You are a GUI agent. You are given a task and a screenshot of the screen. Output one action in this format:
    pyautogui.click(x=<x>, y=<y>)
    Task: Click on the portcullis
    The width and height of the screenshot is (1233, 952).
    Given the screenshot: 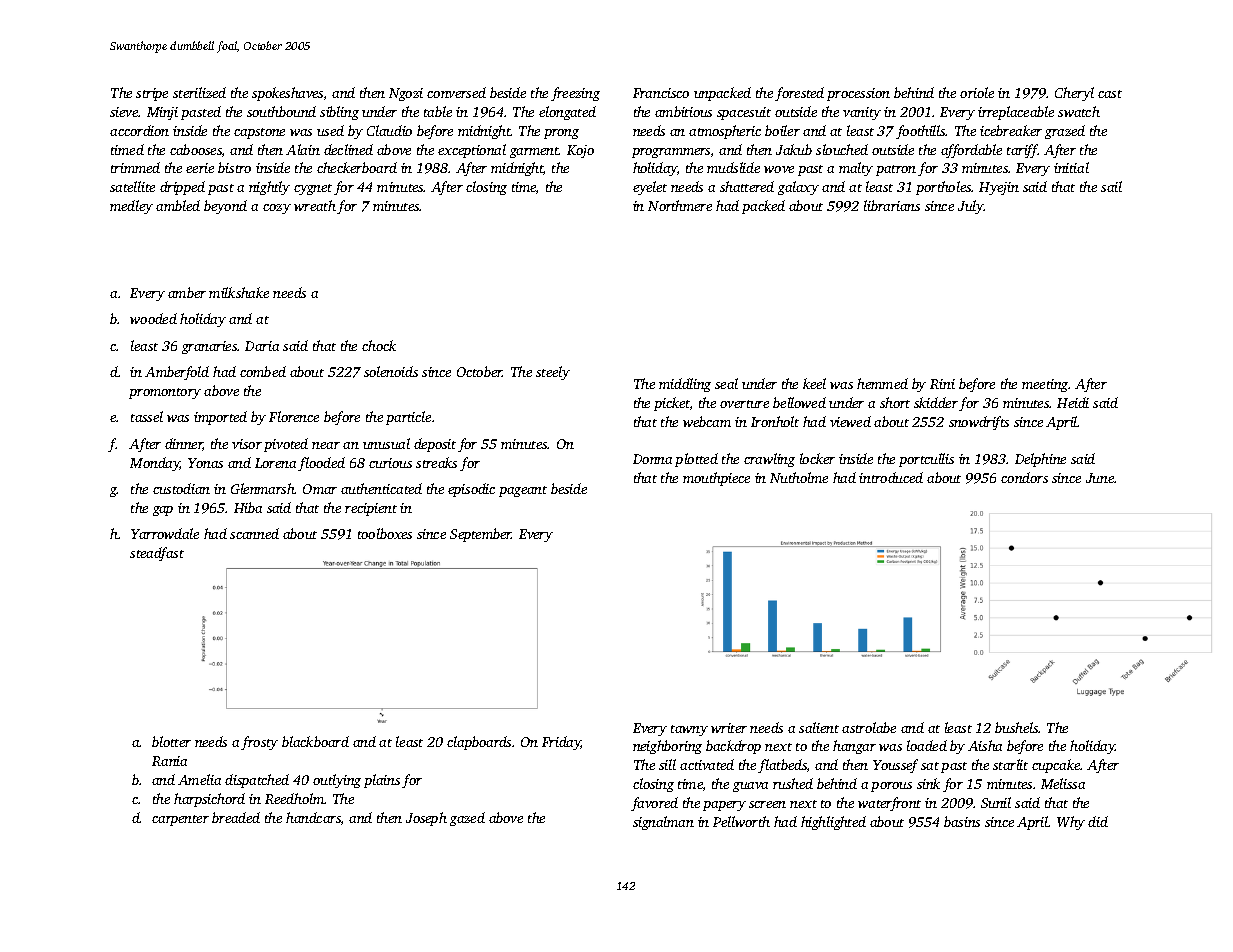 What is the action you would take?
    pyautogui.click(x=926, y=460)
